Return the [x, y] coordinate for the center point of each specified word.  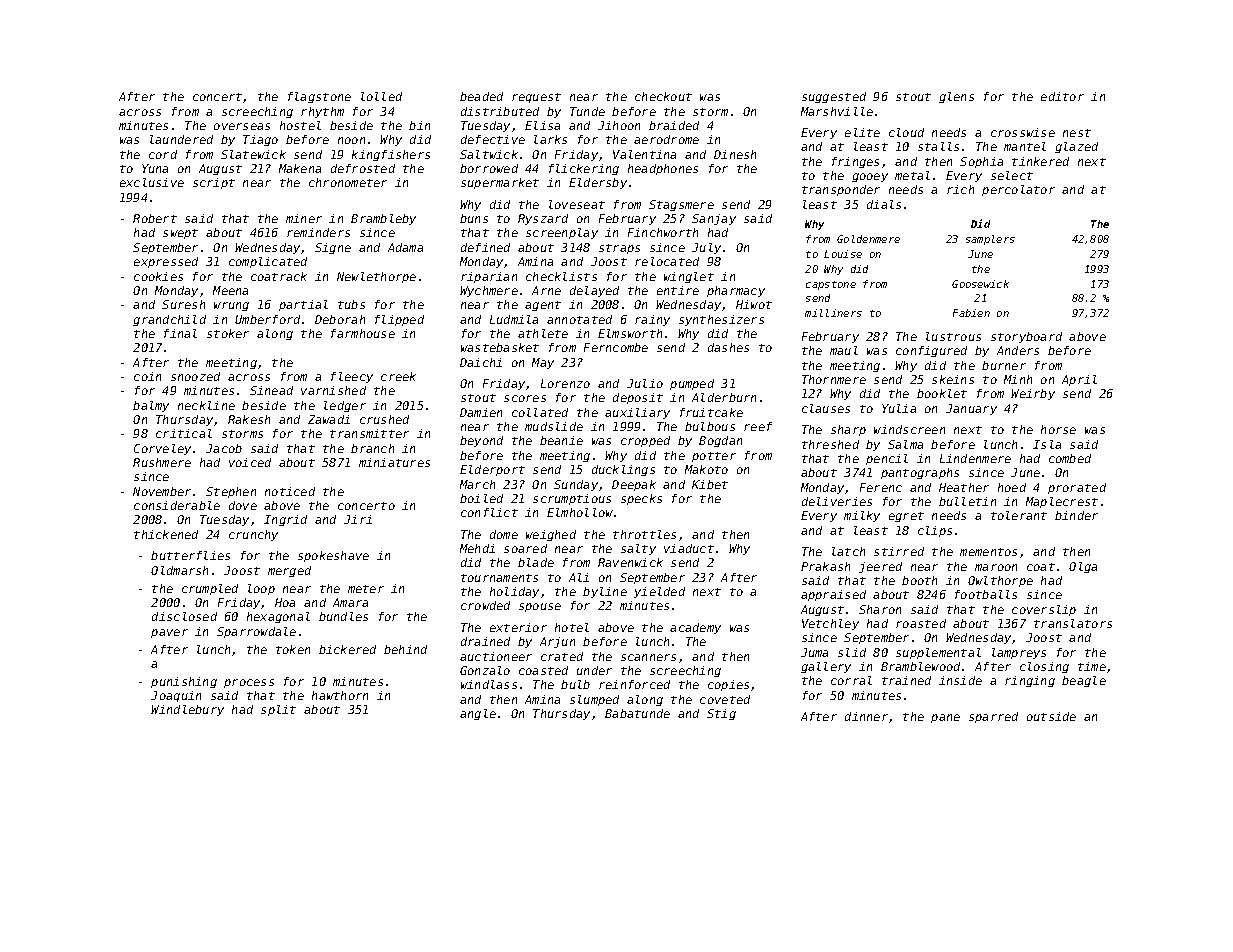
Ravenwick [630, 562]
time [1092, 666]
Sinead [271, 390]
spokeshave [333, 556]
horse [1058, 429]
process [249, 683]
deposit [638, 398]
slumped [594, 700]
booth [919, 580]
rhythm [322, 112]
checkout [663, 96]
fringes [855, 162]
